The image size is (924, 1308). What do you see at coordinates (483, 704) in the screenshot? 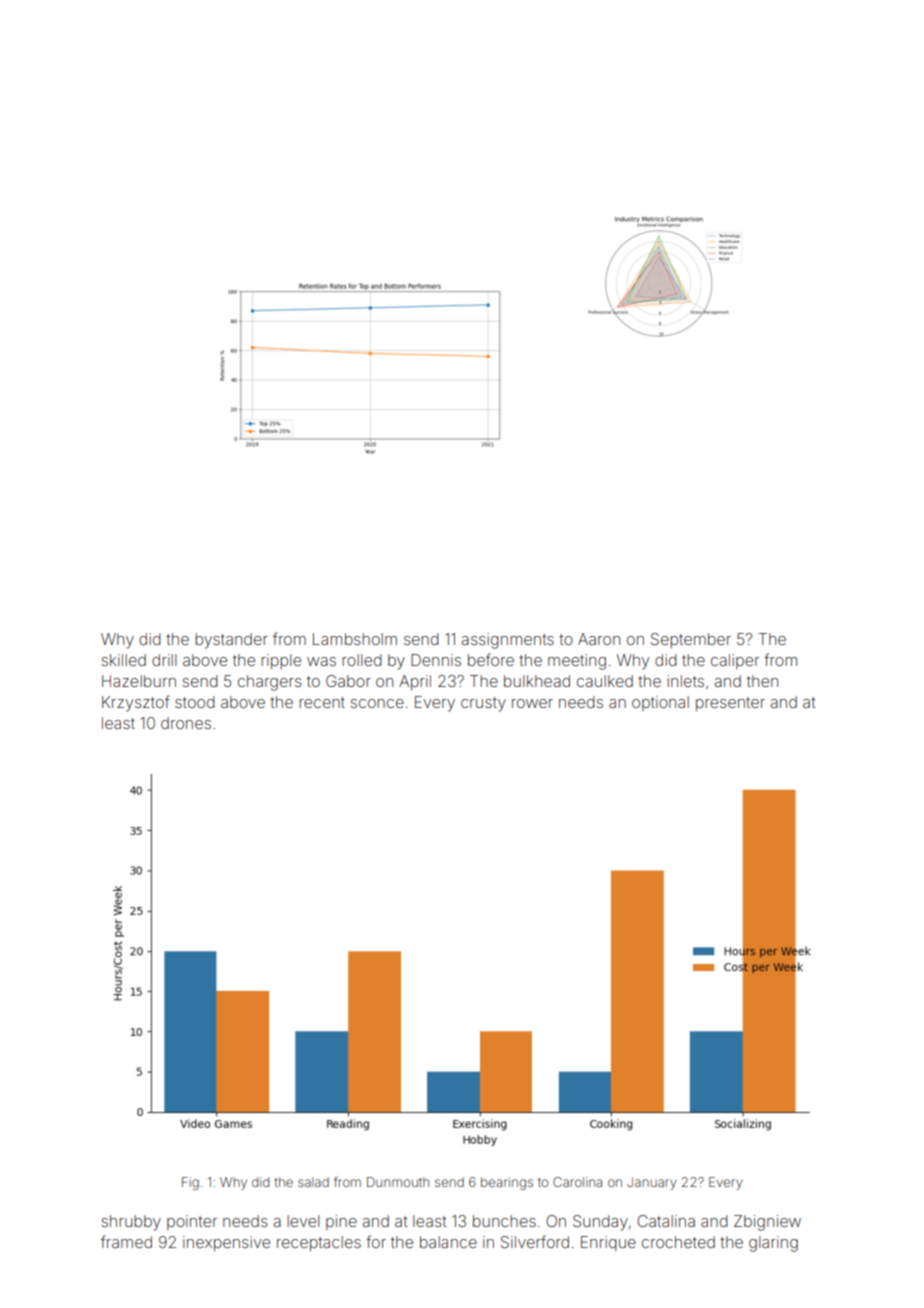
I see `crusty` at bounding box center [483, 704].
